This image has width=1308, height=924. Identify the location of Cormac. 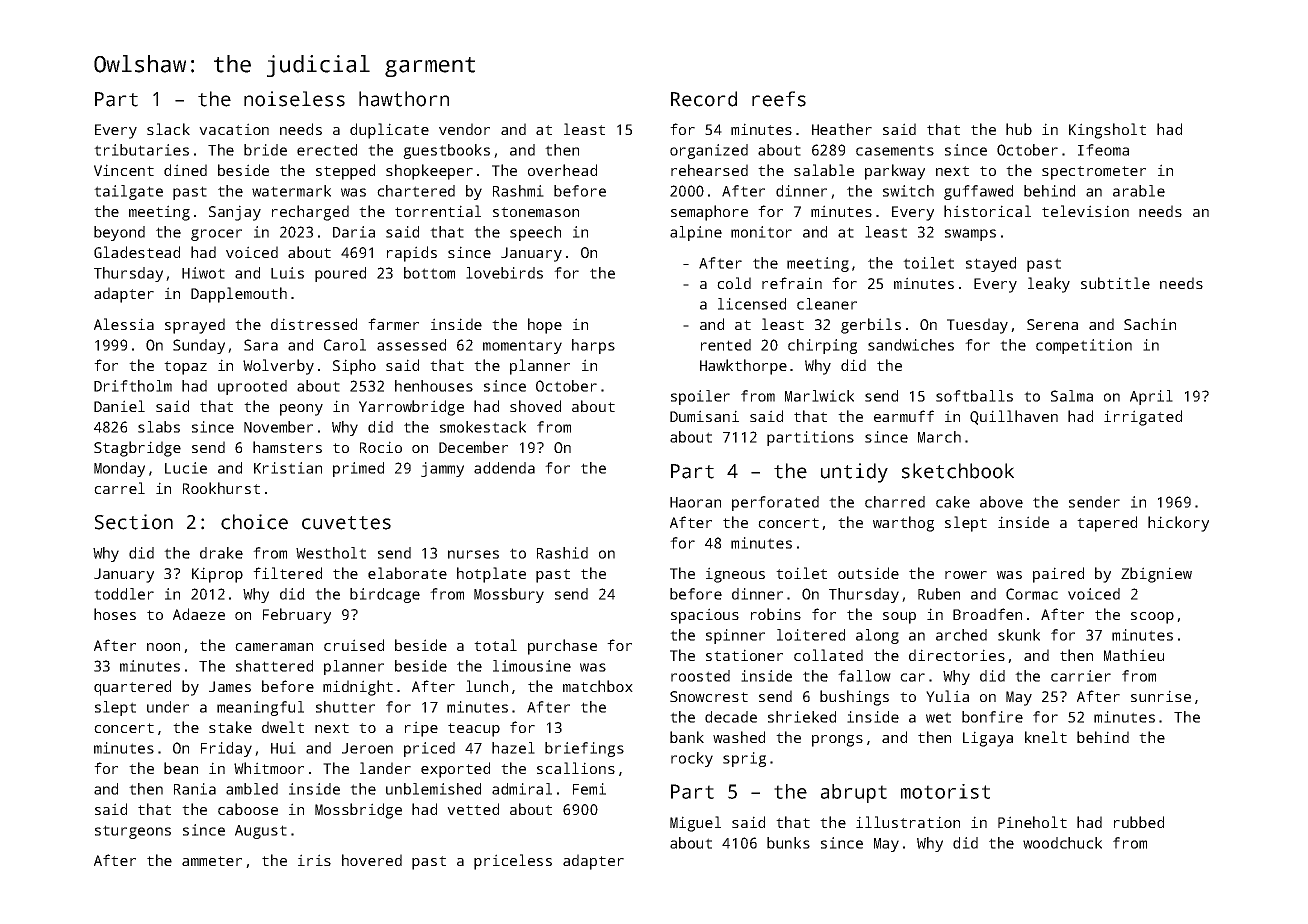
(1032, 594).
